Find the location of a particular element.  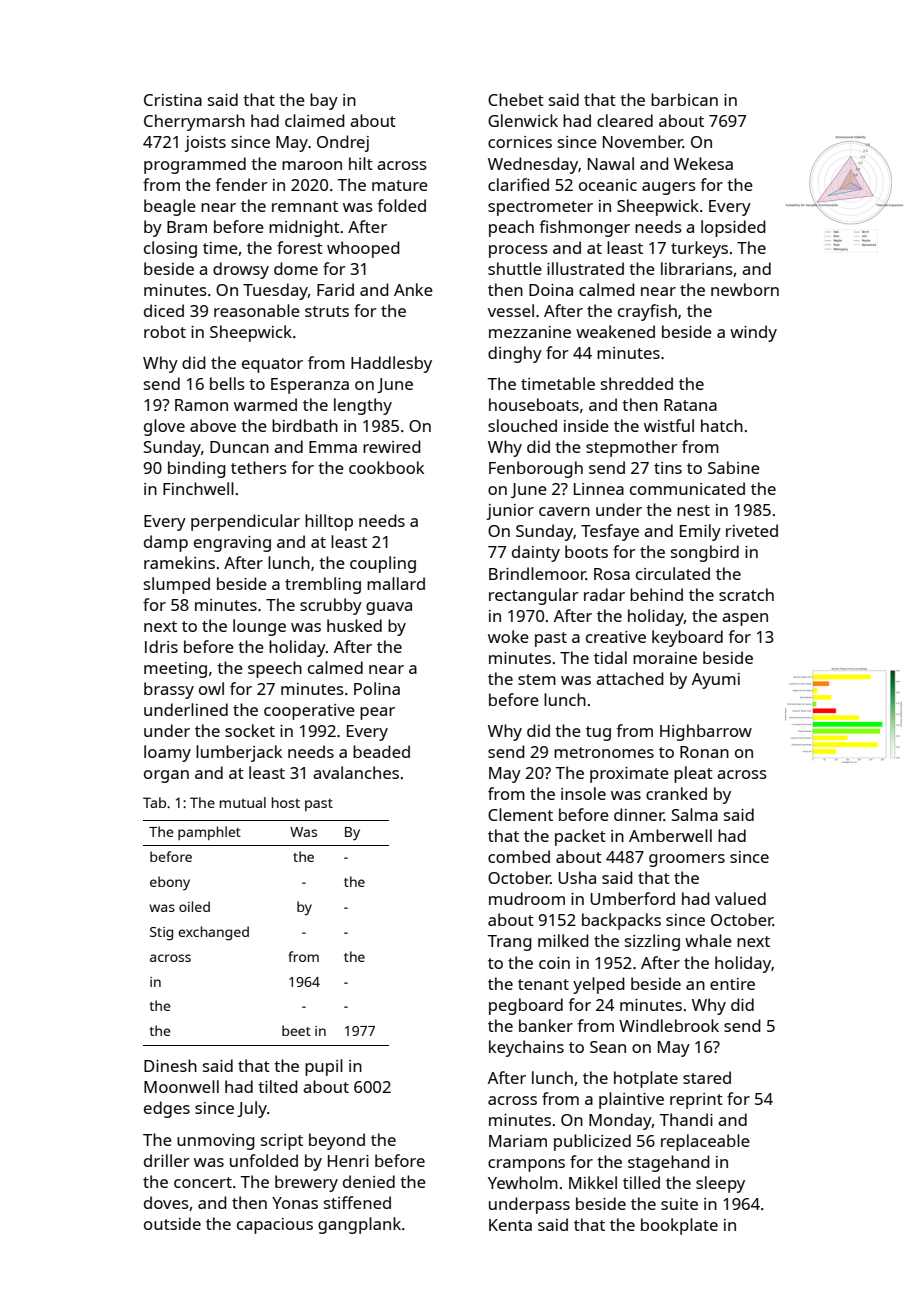

Sabine is located at coordinates (734, 467).
